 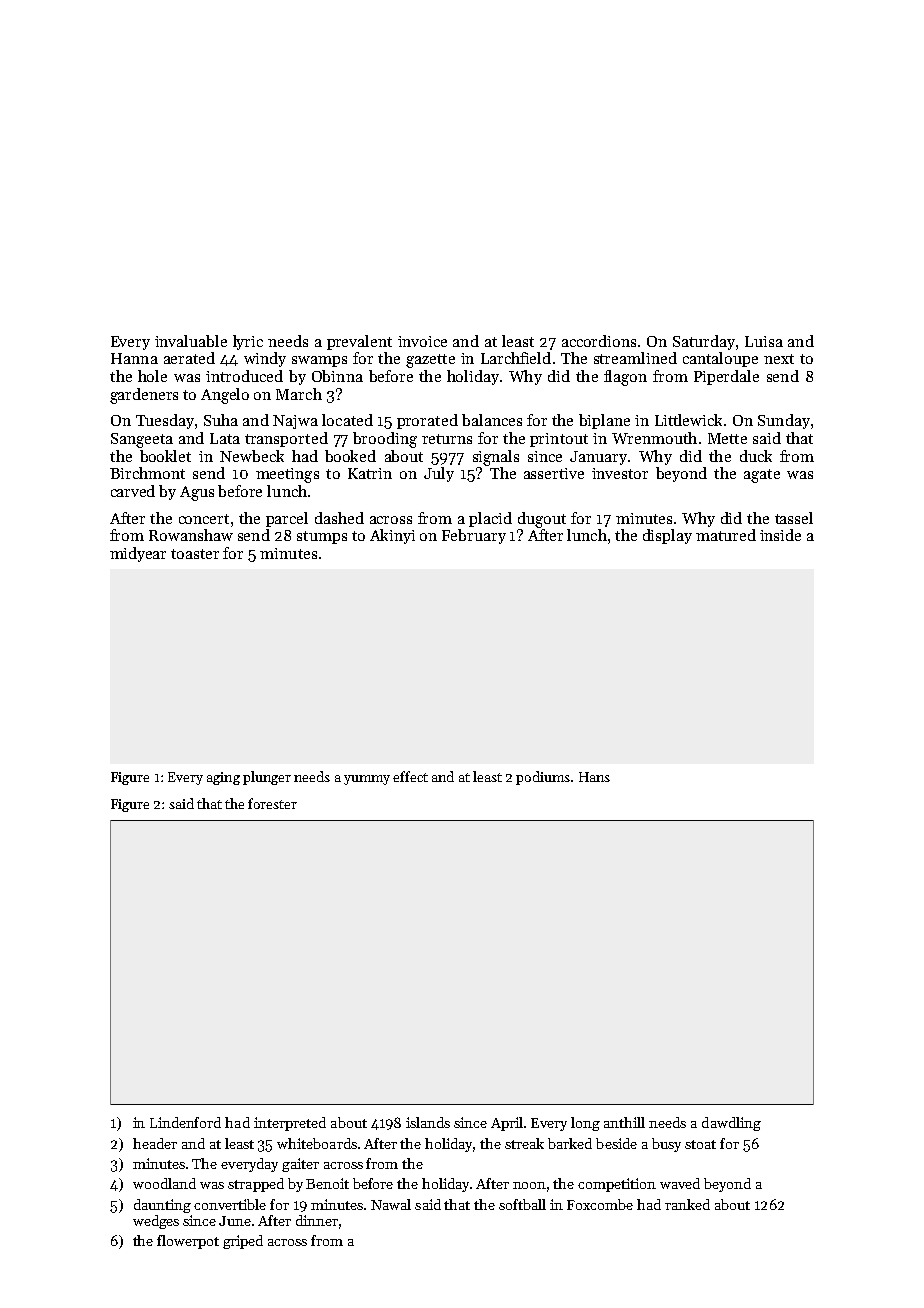 What do you see at coordinates (731, 1124) in the image?
I see `dawdling` at bounding box center [731, 1124].
